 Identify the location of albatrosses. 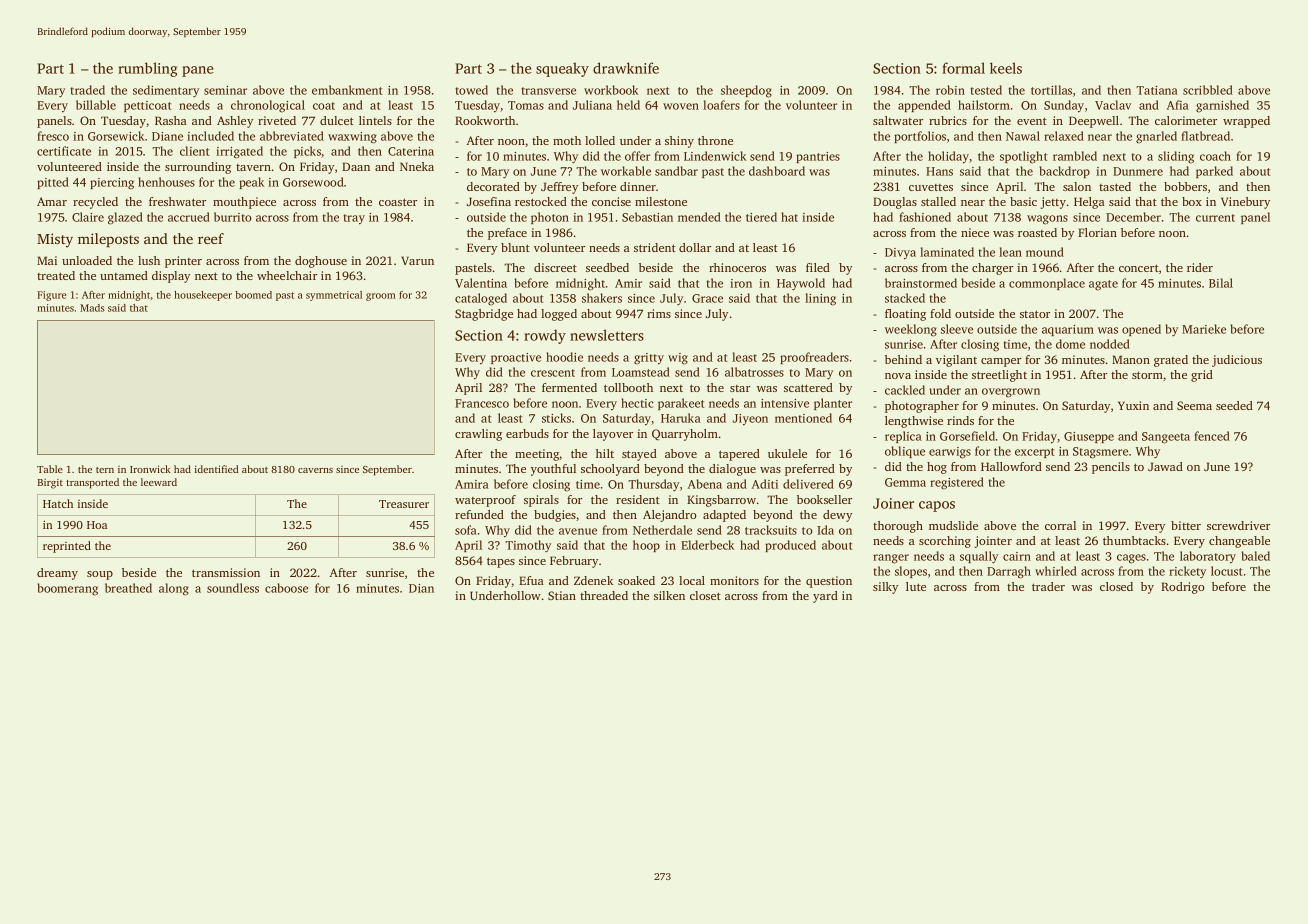
(754, 372).
